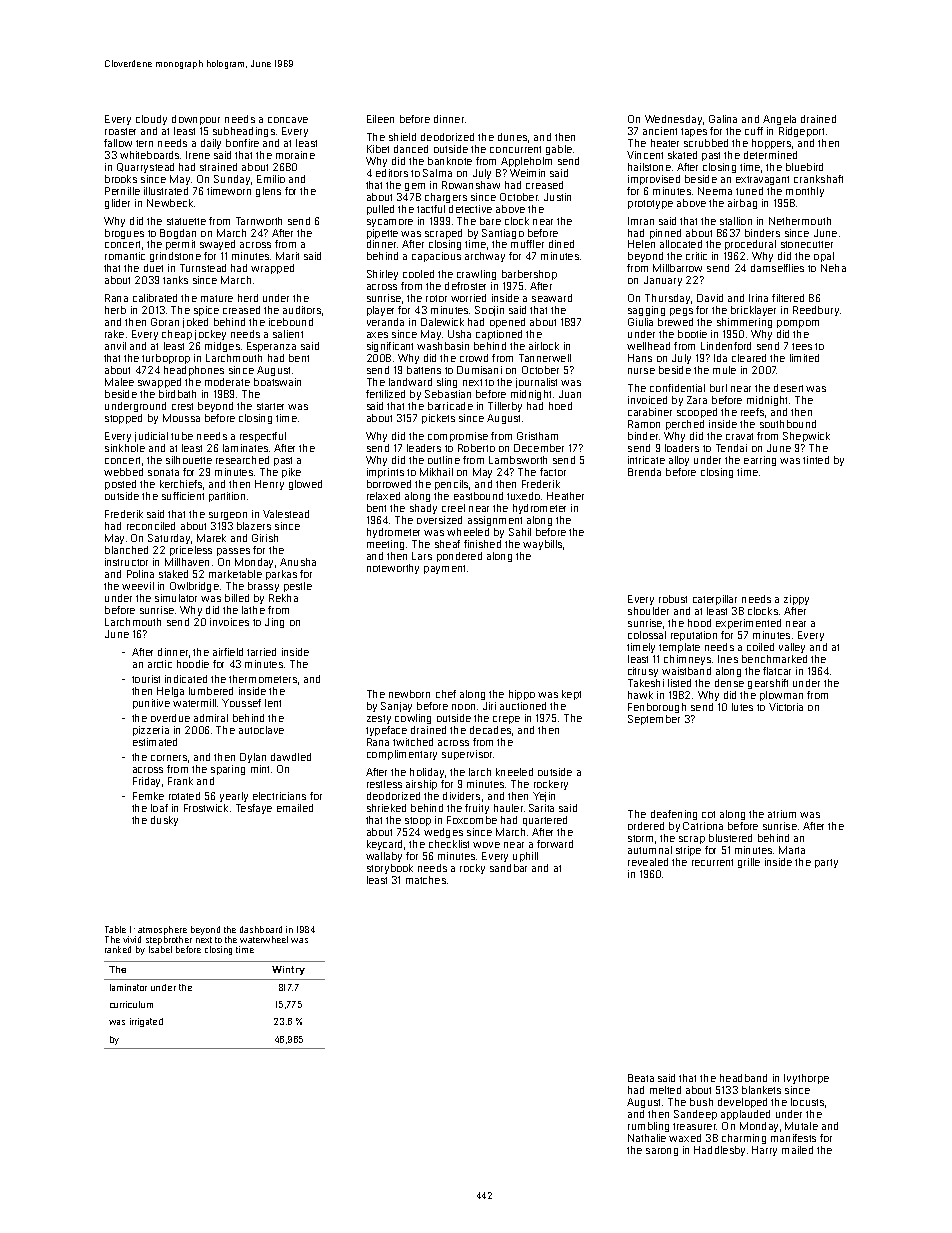 The width and height of the image is (952, 1233). I want to click on punitive, so click(151, 704).
